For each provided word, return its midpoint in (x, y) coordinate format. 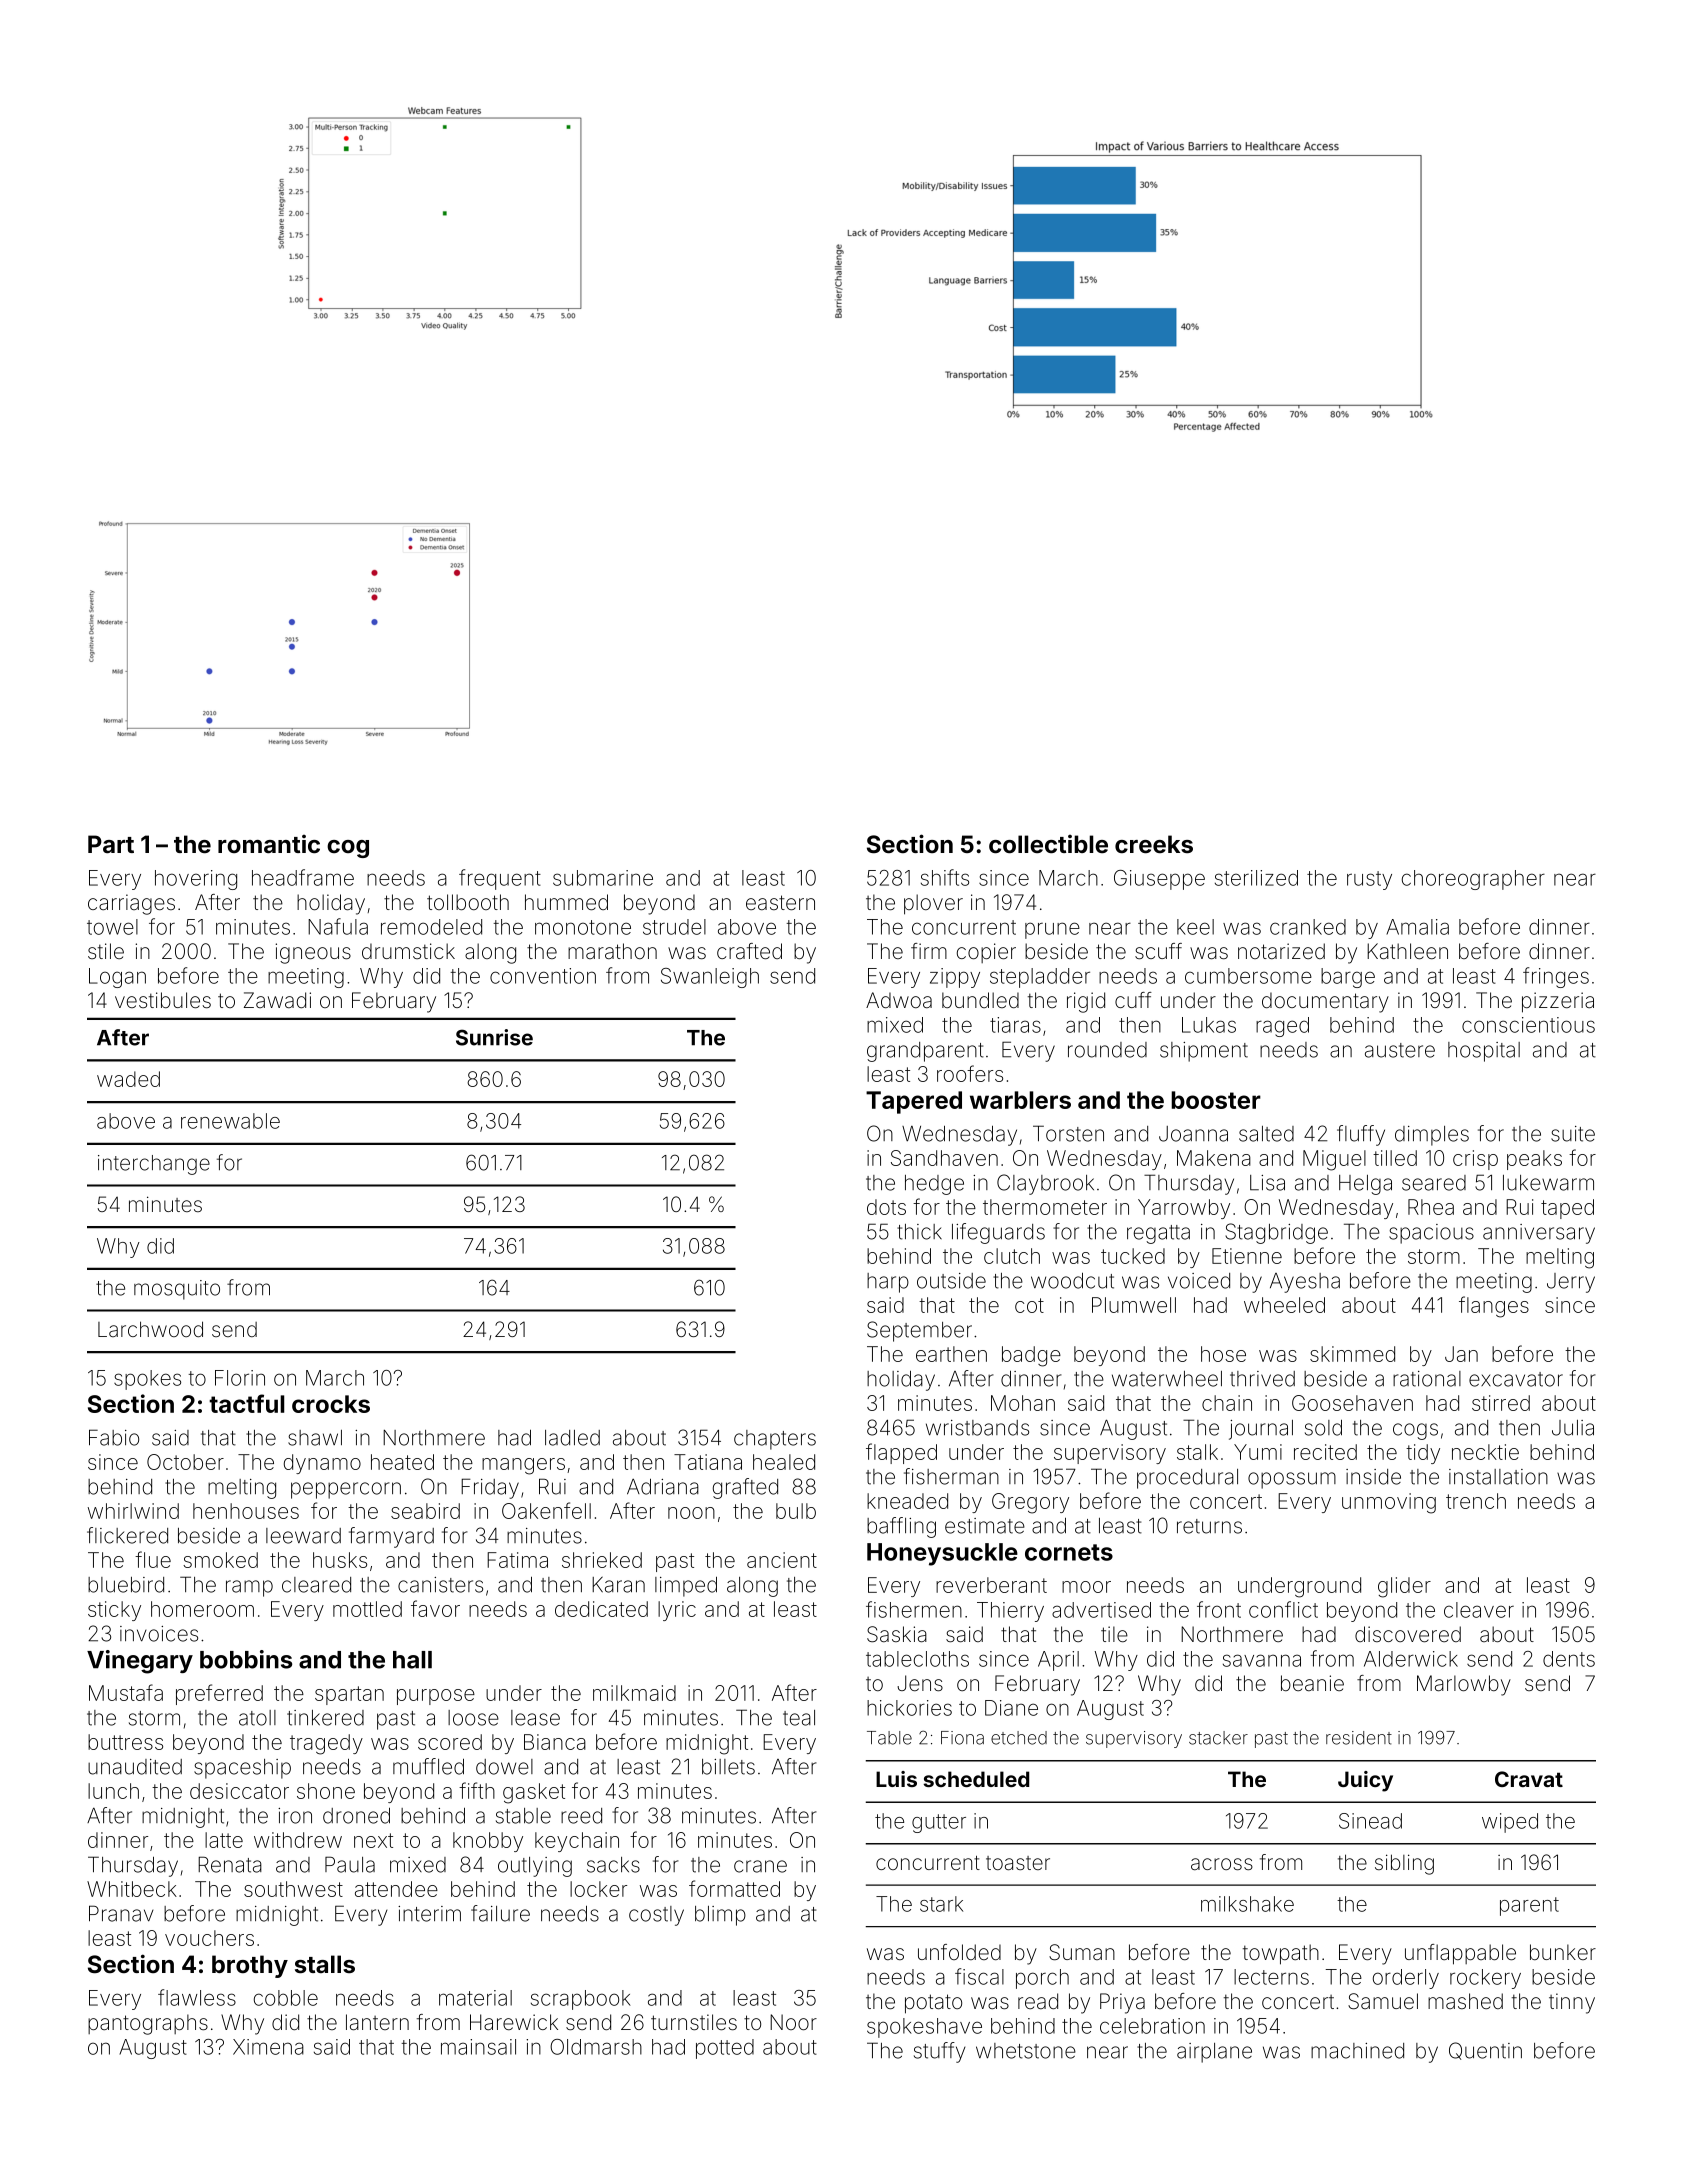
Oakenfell (546, 1510)
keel (1195, 927)
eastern (780, 902)
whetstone (1026, 2051)
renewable (230, 1121)
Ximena (268, 2047)
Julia (1573, 1428)
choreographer (1473, 880)
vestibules (163, 1000)
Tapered (914, 1102)
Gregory (1030, 1503)
